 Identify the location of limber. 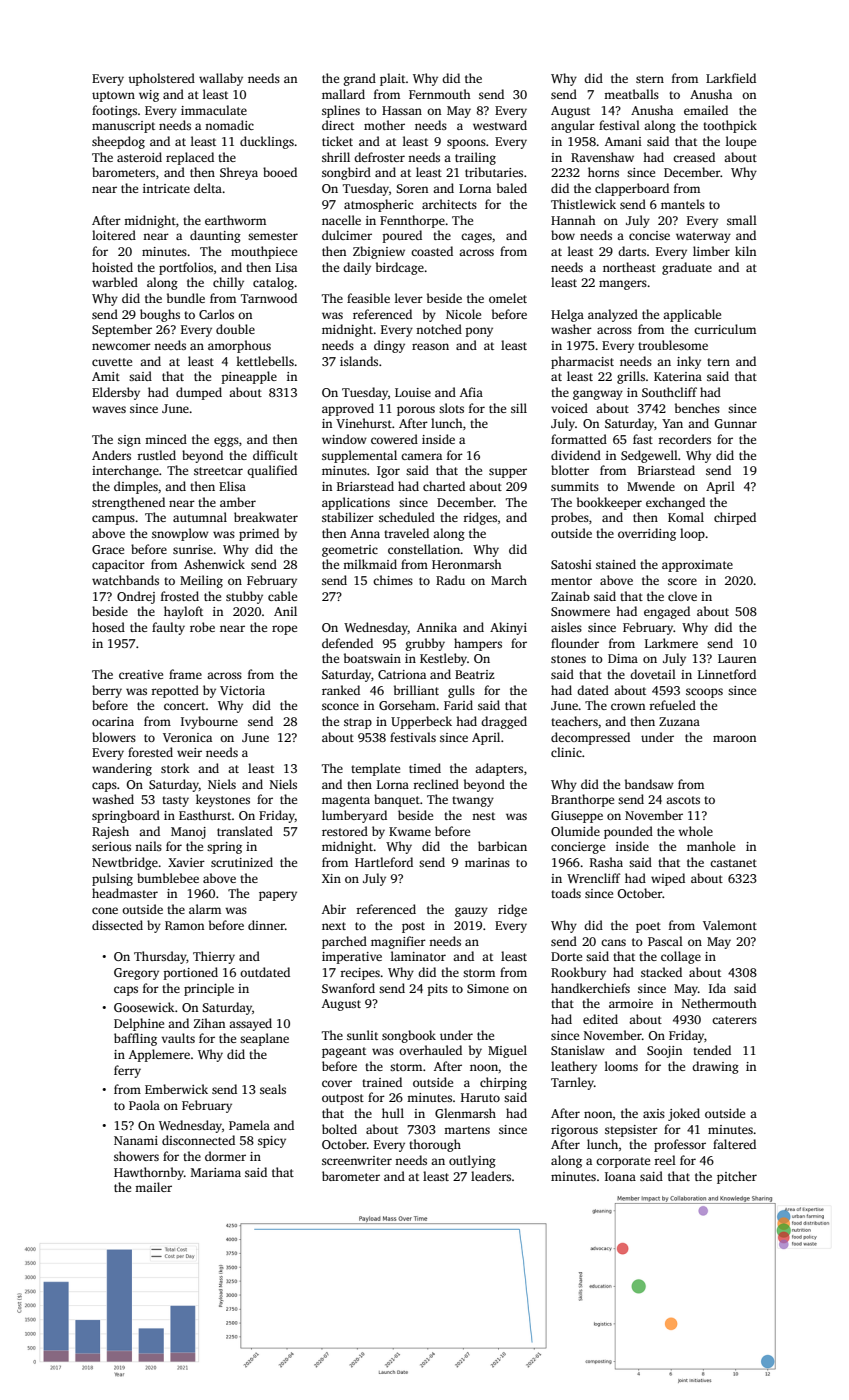
(711, 251).
